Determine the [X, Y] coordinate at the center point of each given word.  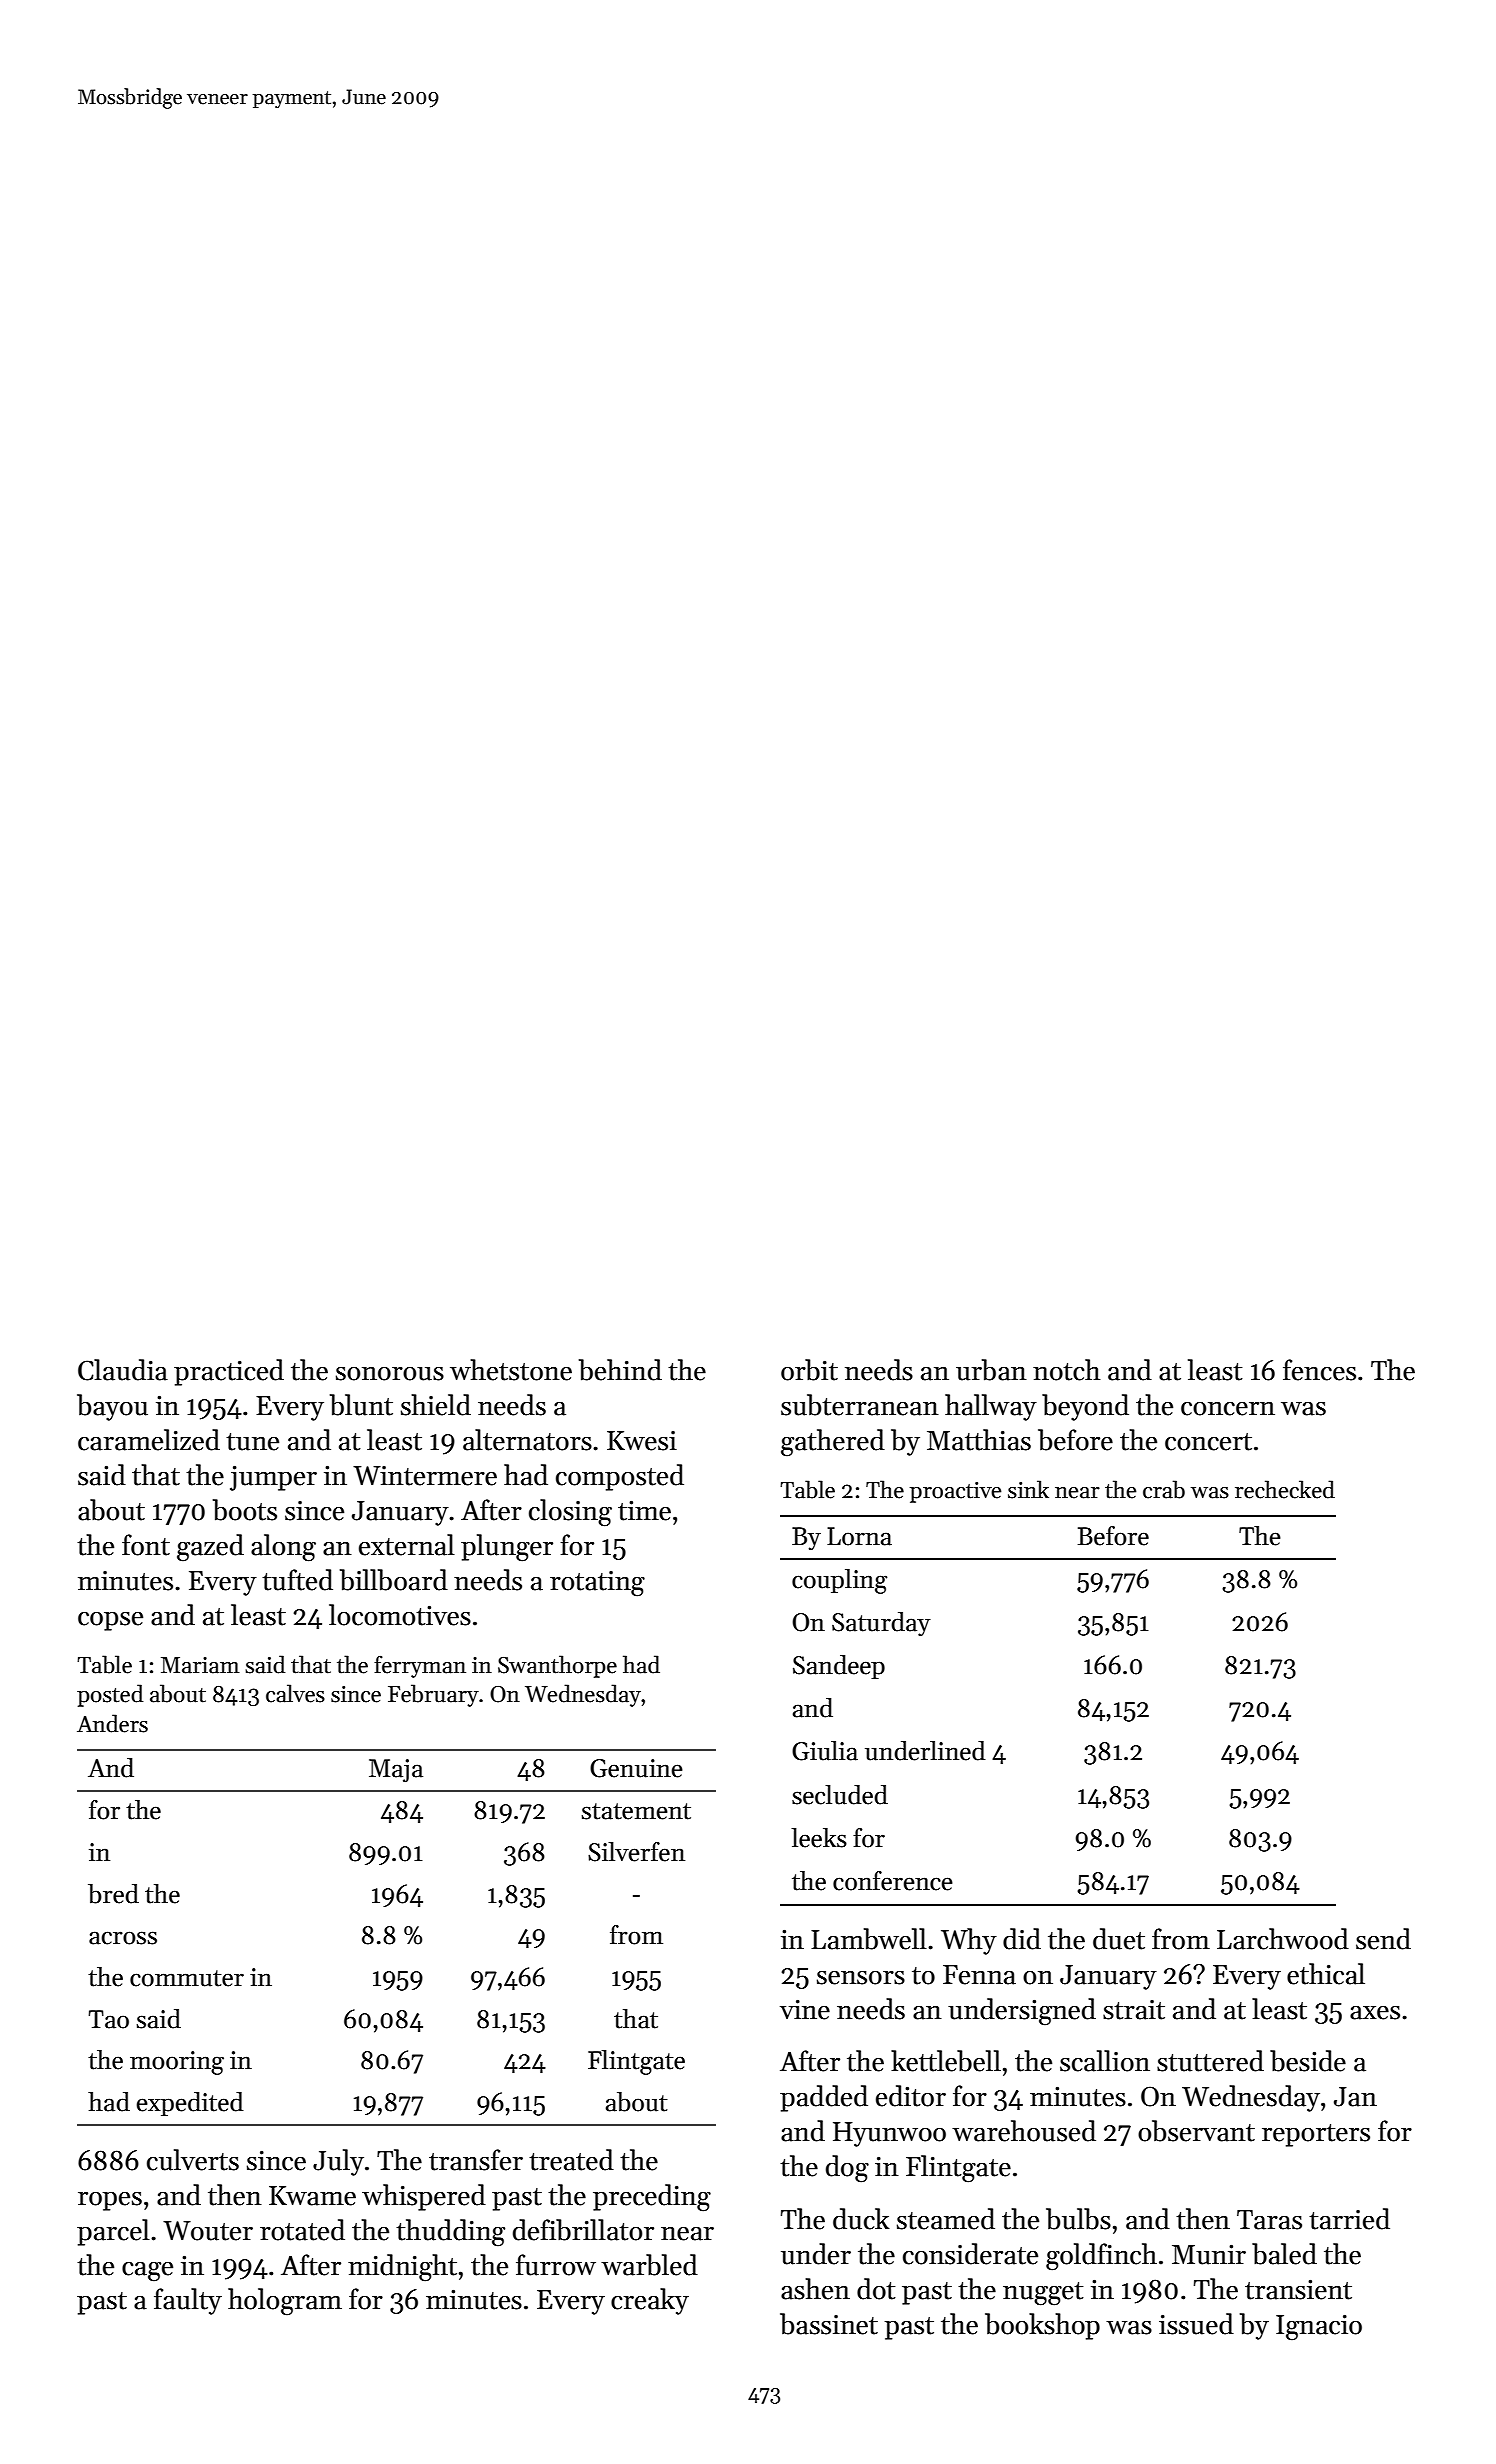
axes [1375, 2013]
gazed [210, 1548]
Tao [109, 2019]
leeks [819, 1838]
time [644, 1510]
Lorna [859, 1536]
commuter [187, 1978]
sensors [861, 1978]
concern [1228, 1409]
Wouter [208, 2231]
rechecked [1285, 1489]
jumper [273, 1478]
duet [1119, 1939]
